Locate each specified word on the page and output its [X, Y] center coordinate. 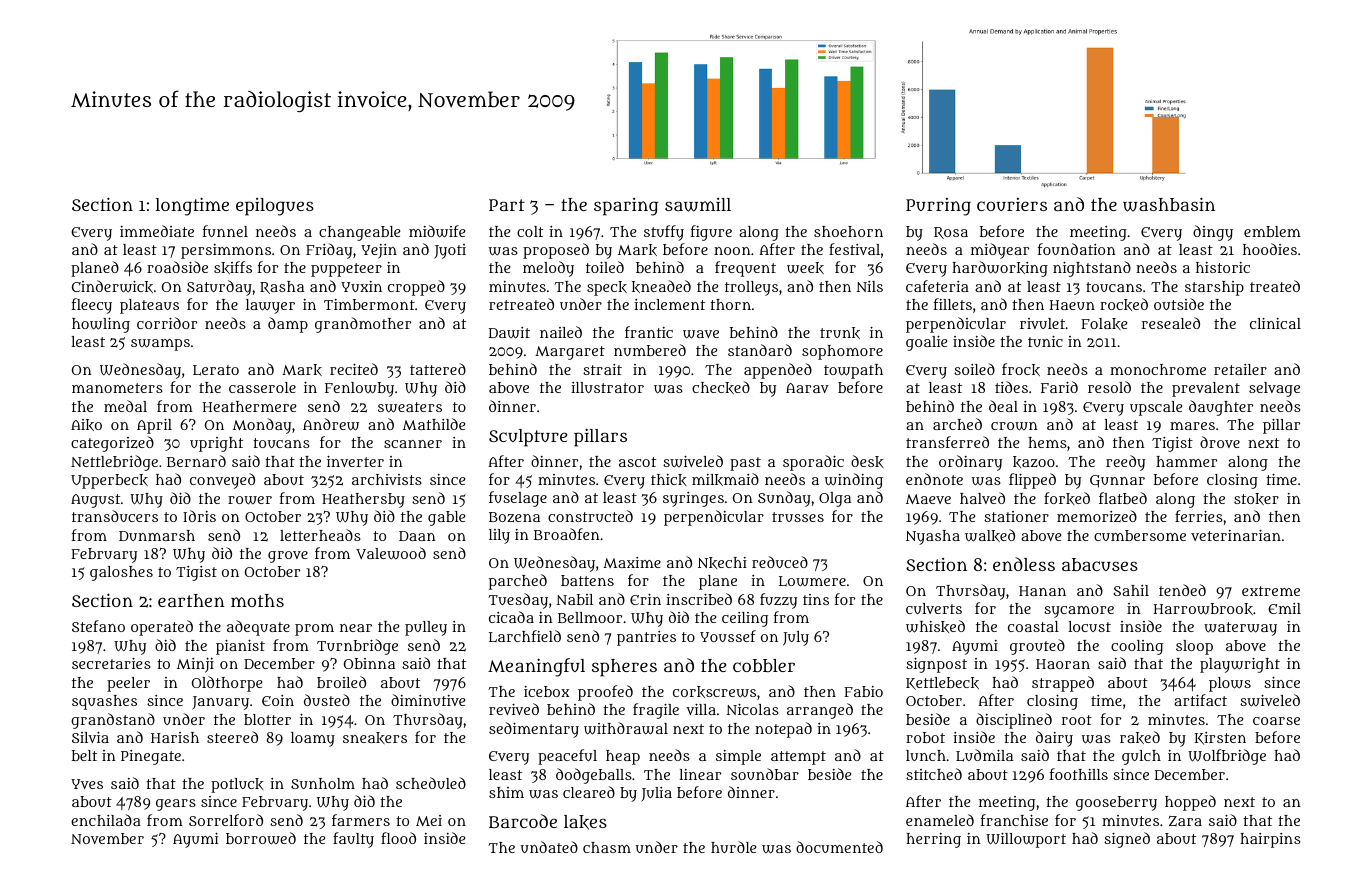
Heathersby [363, 500]
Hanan [1042, 591]
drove [1220, 442]
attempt [798, 758]
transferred [947, 442]
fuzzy [778, 601]
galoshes [121, 573]
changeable [359, 233]
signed [1127, 840]
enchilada [106, 820]
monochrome [1158, 369]
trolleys [751, 288]
